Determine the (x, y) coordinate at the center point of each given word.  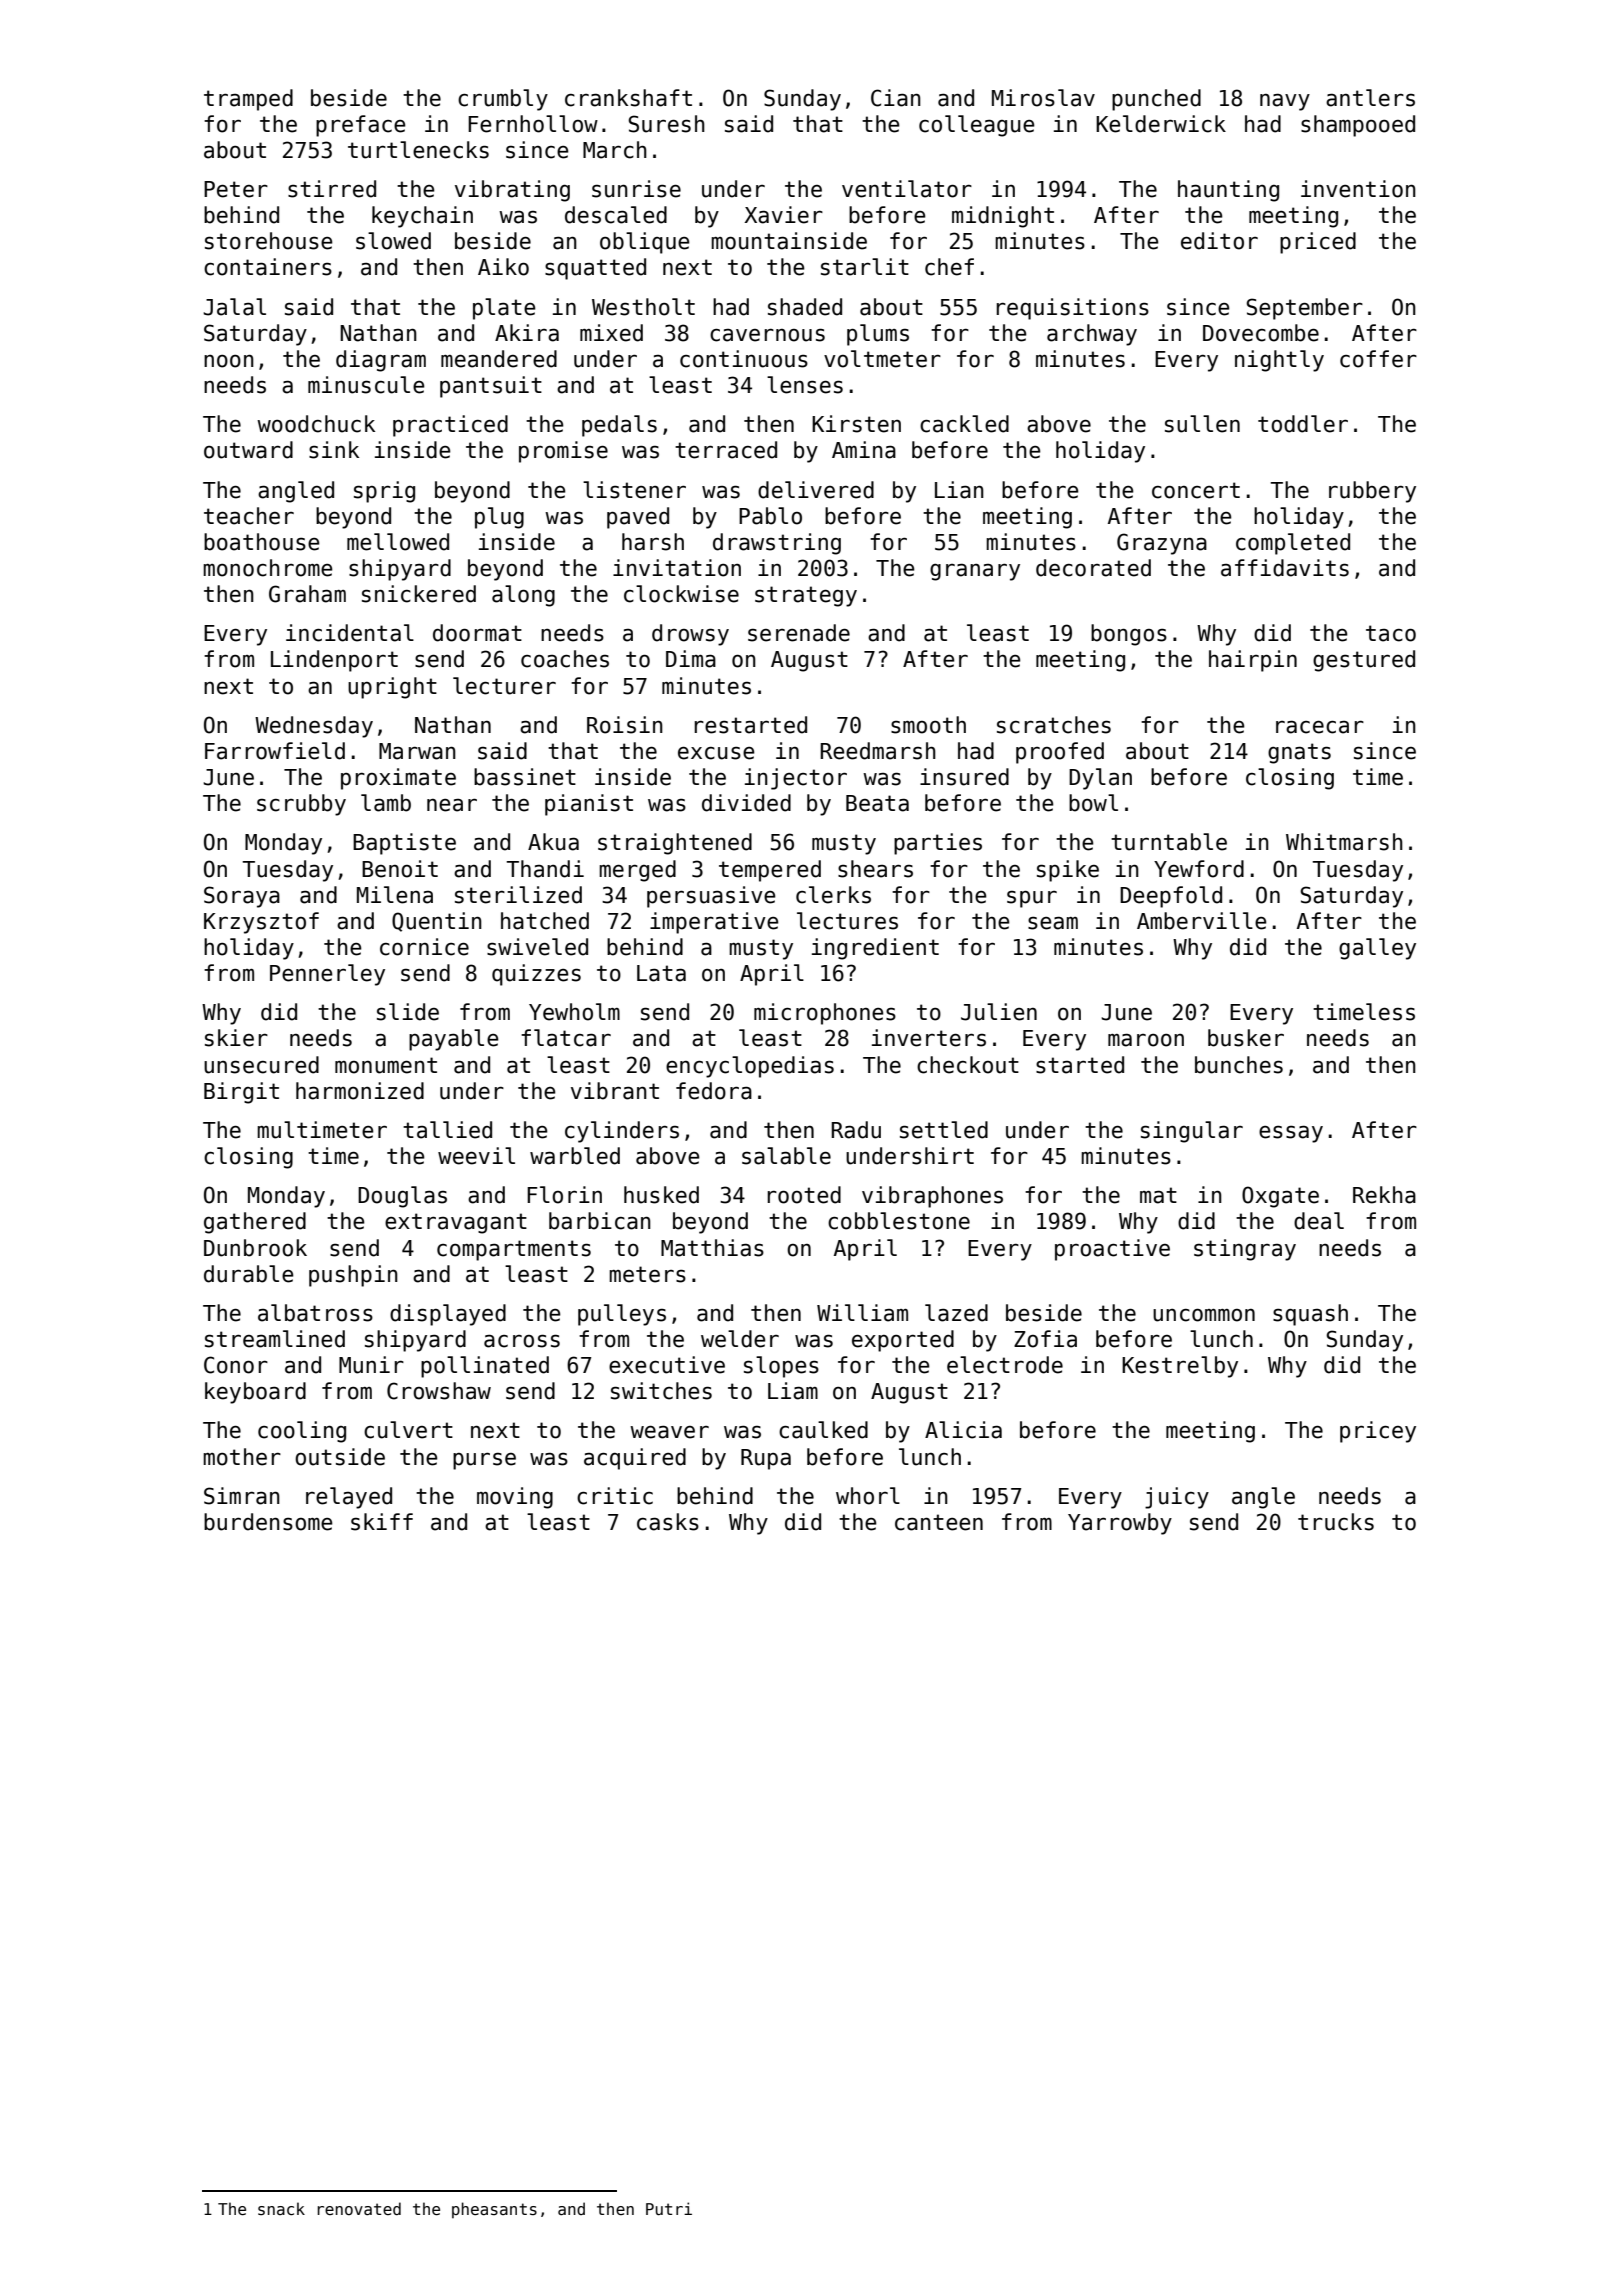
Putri (669, 2208)
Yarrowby (1120, 1524)
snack (281, 2209)
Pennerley (327, 975)
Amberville (1202, 921)
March (615, 150)
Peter (236, 189)
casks (668, 1522)
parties (938, 844)
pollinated (485, 1367)
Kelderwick (1161, 124)
